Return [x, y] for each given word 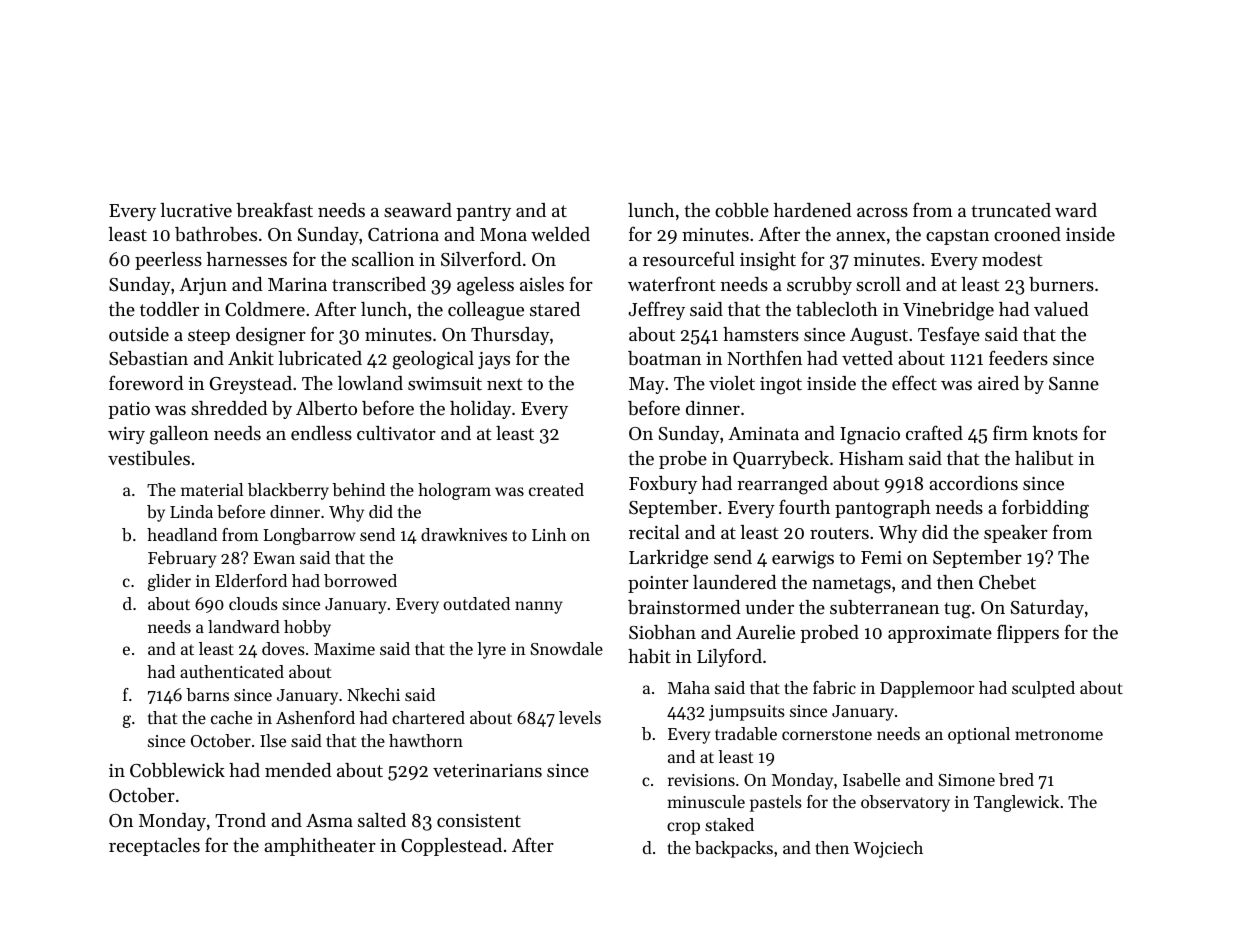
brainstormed [684, 607]
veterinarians [487, 770]
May [647, 385]
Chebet [1007, 582]
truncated [1011, 210]
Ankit [251, 358]
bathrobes [216, 234]
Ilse [273, 740]
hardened [812, 210]
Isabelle [871, 779]
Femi [881, 557]
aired [998, 383]
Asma [329, 820]
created [556, 489]
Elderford [251, 580]
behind [358, 489]
